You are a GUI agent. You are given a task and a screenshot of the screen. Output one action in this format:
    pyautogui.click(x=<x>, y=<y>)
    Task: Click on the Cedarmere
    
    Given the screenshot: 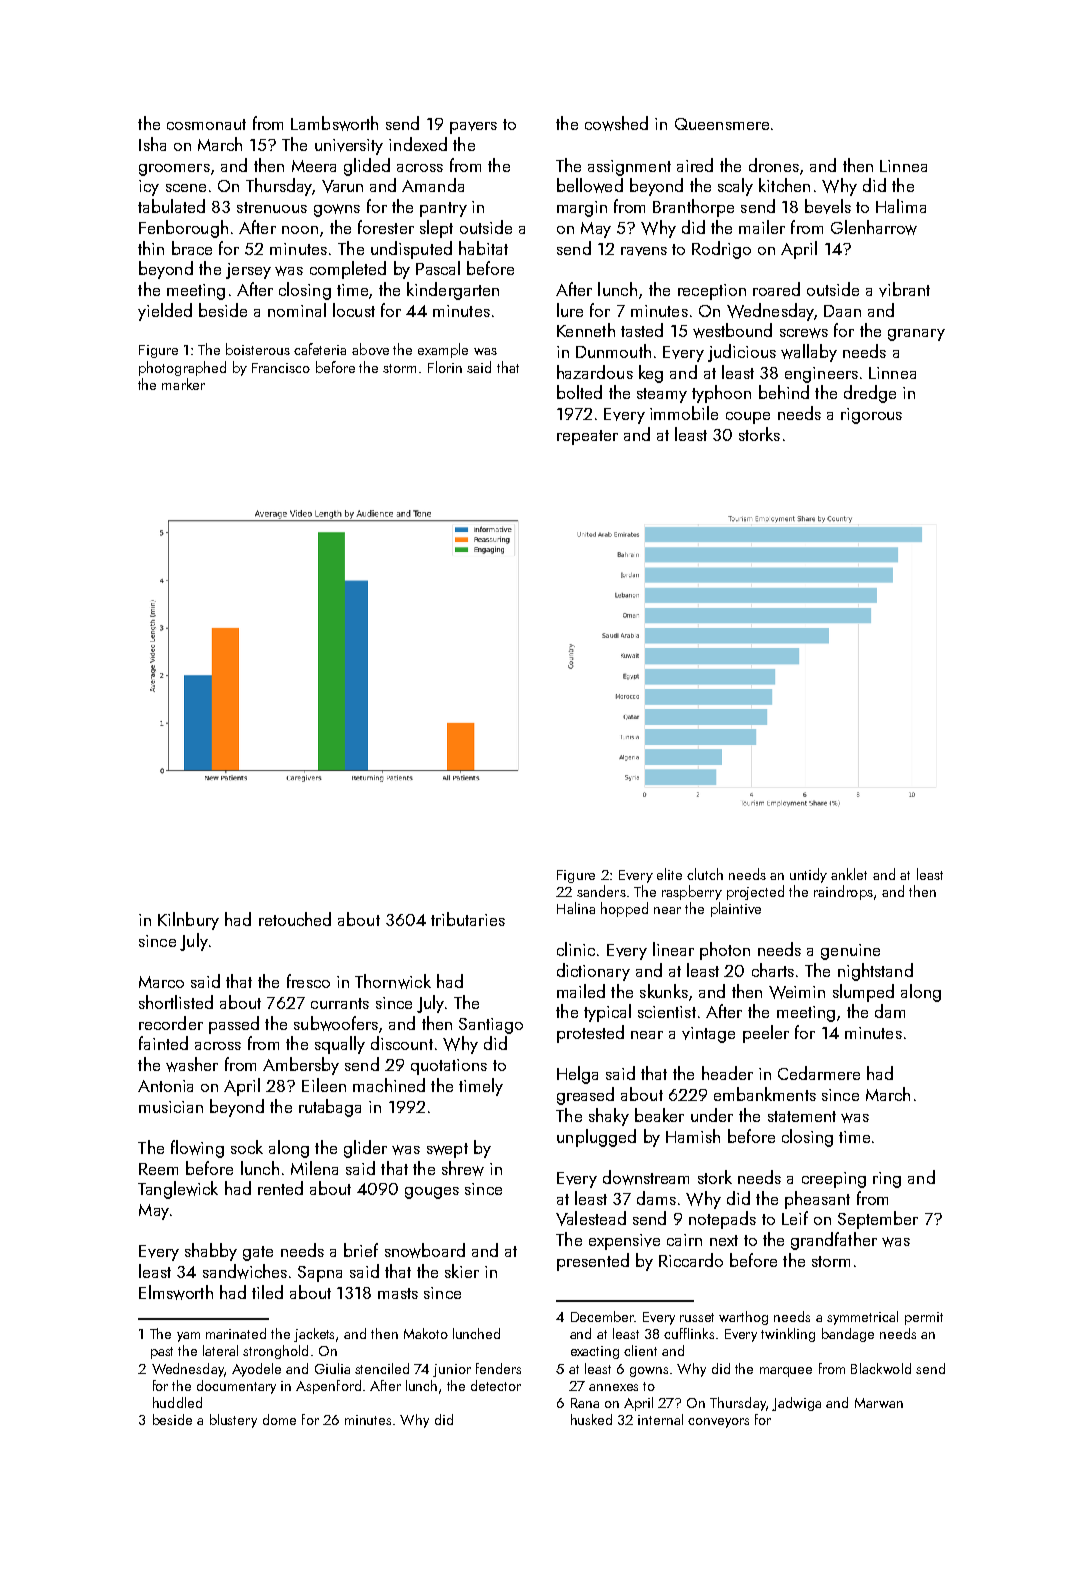 What is the action you would take?
    pyautogui.click(x=819, y=1073)
